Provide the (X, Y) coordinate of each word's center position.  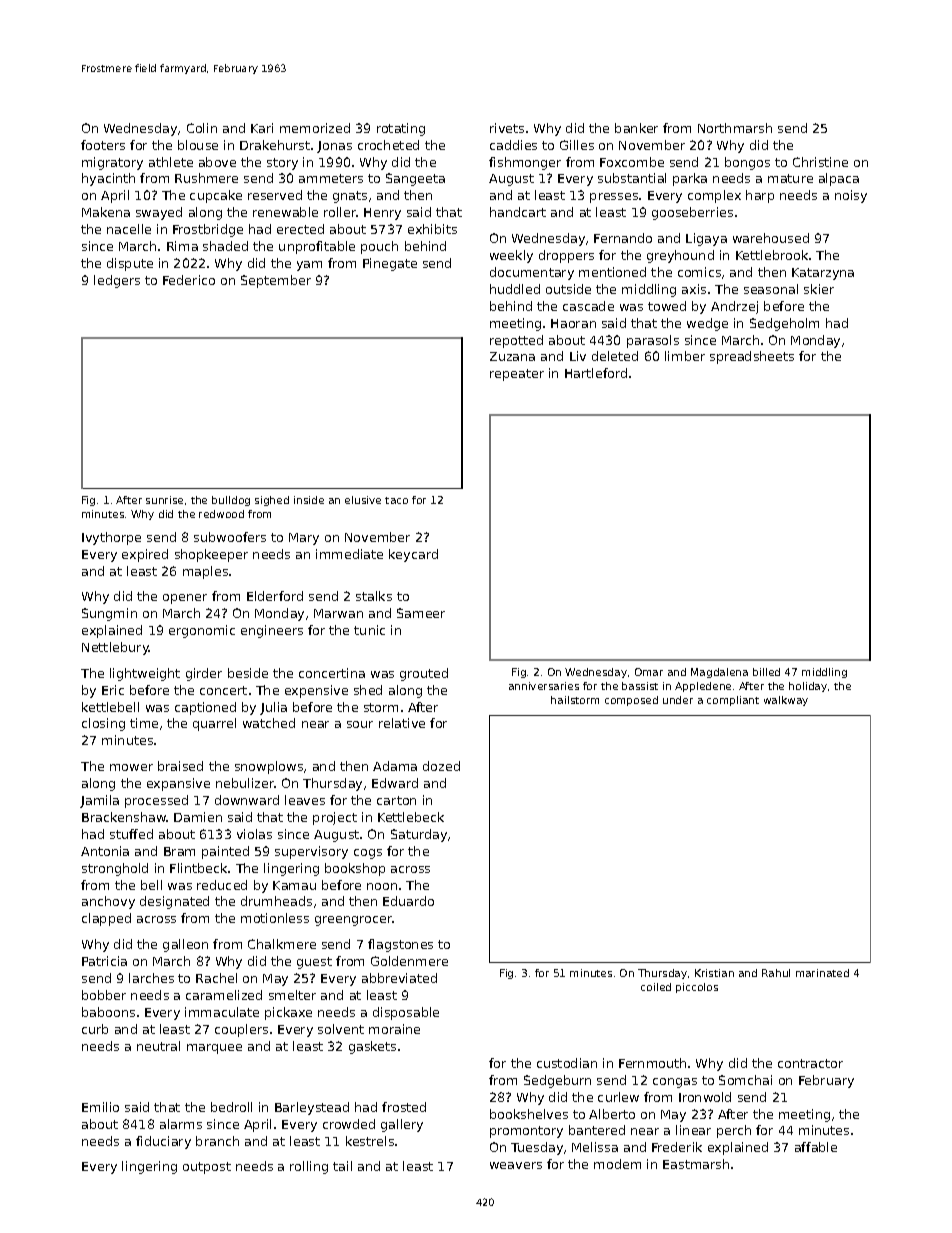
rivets (507, 128)
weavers (516, 1165)
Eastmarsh (696, 1164)
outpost (207, 1168)
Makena (106, 212)
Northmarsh (735, 128)
